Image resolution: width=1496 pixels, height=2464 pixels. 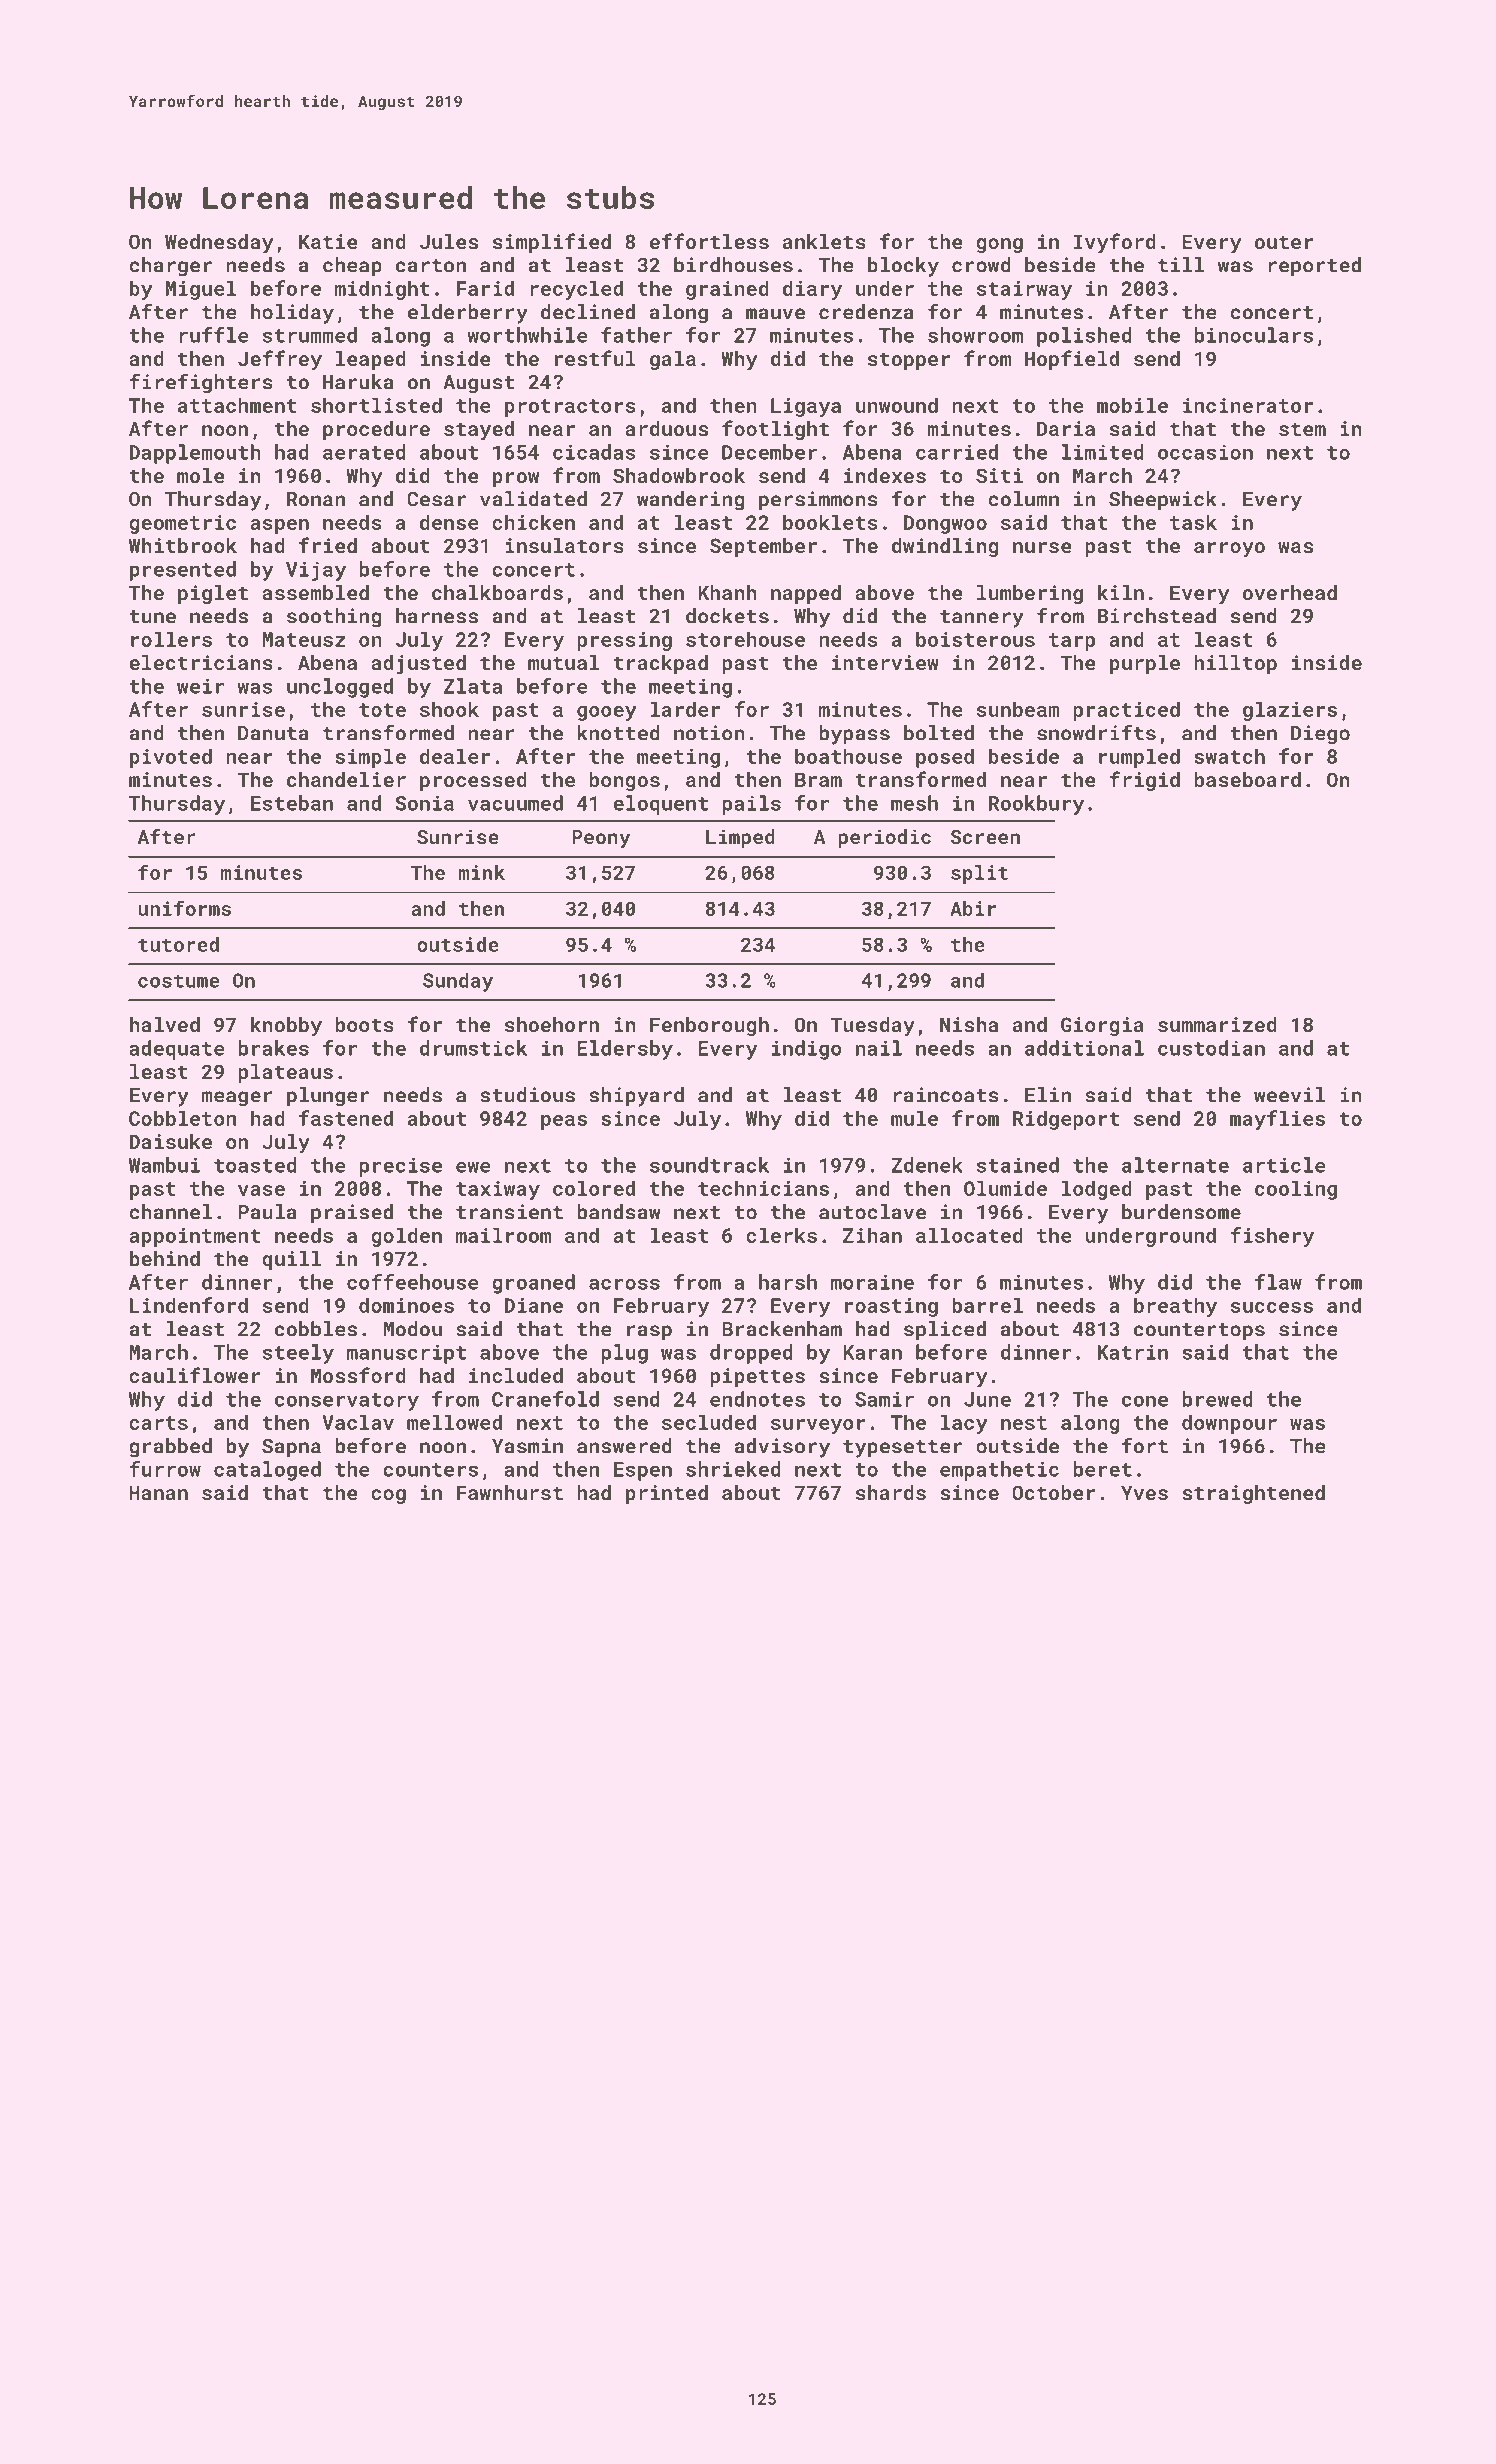 What do you see at coordinates (316, 571) in the screenshot?
I see `Vijay` at bounding box center [316, 571].
